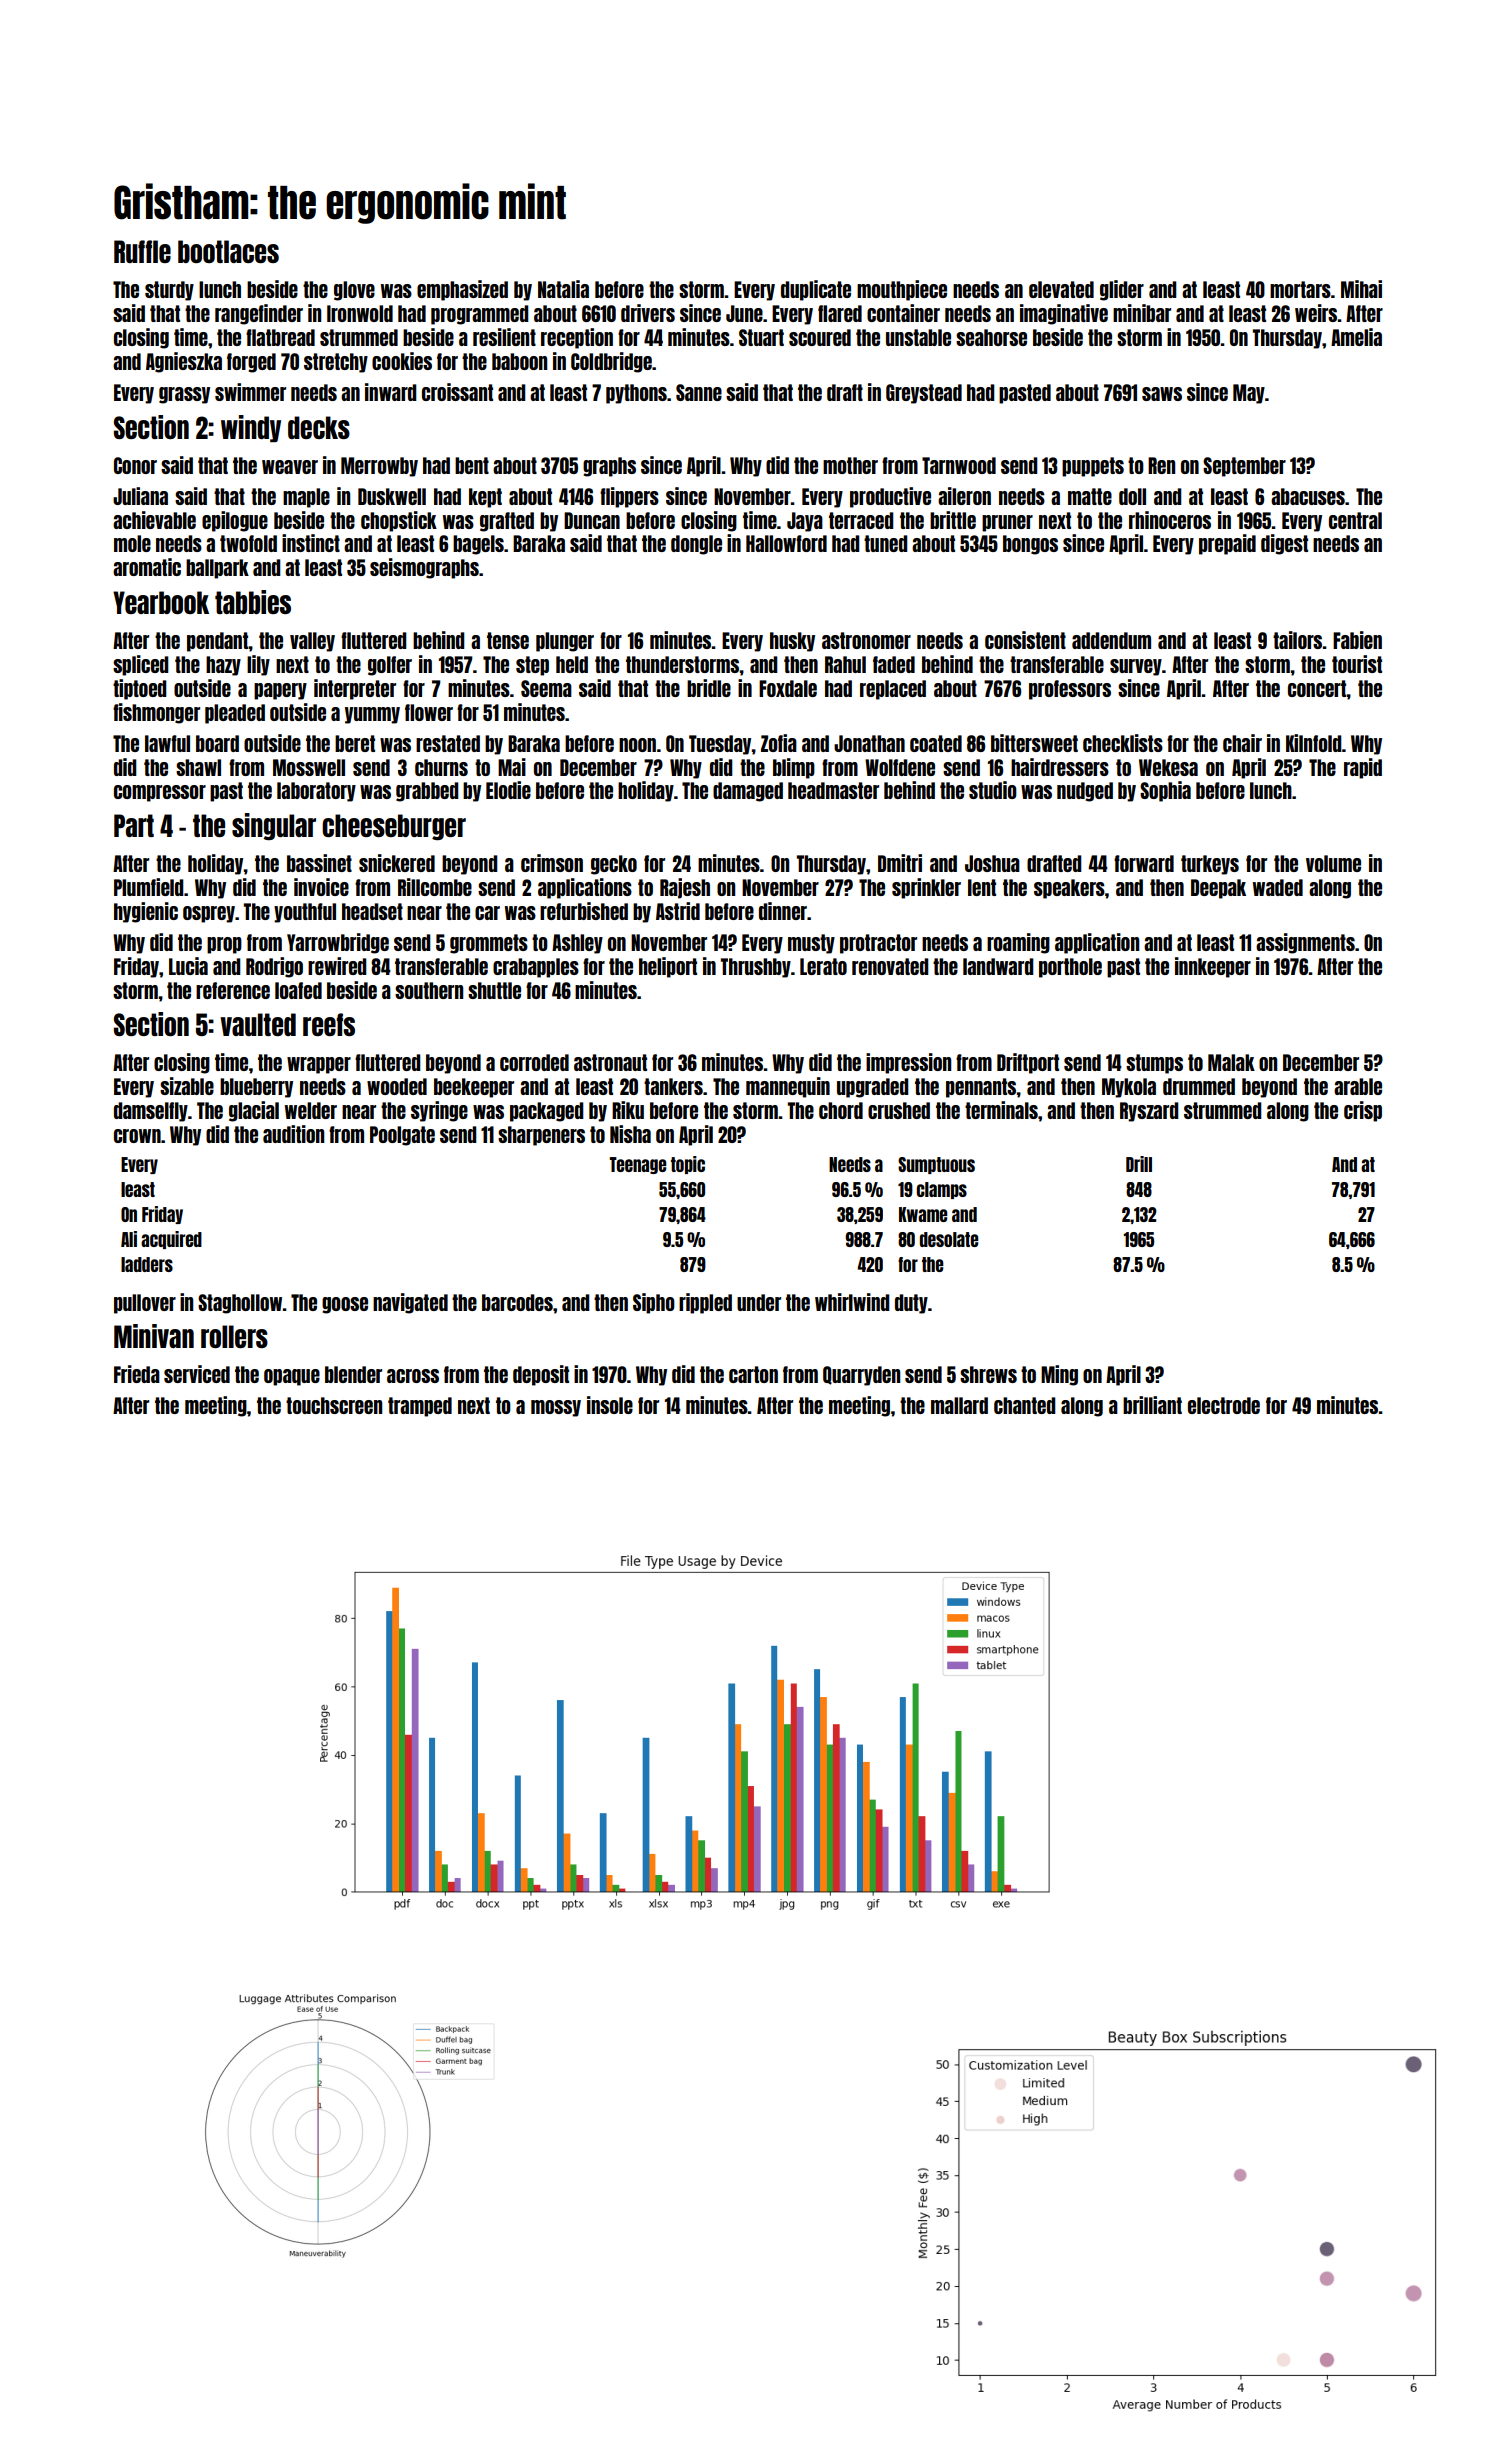 The width and height of the document is (1496, 2464). Describe the element at coordinates (699, 392) in the document. I see `Sanne` at that location.
